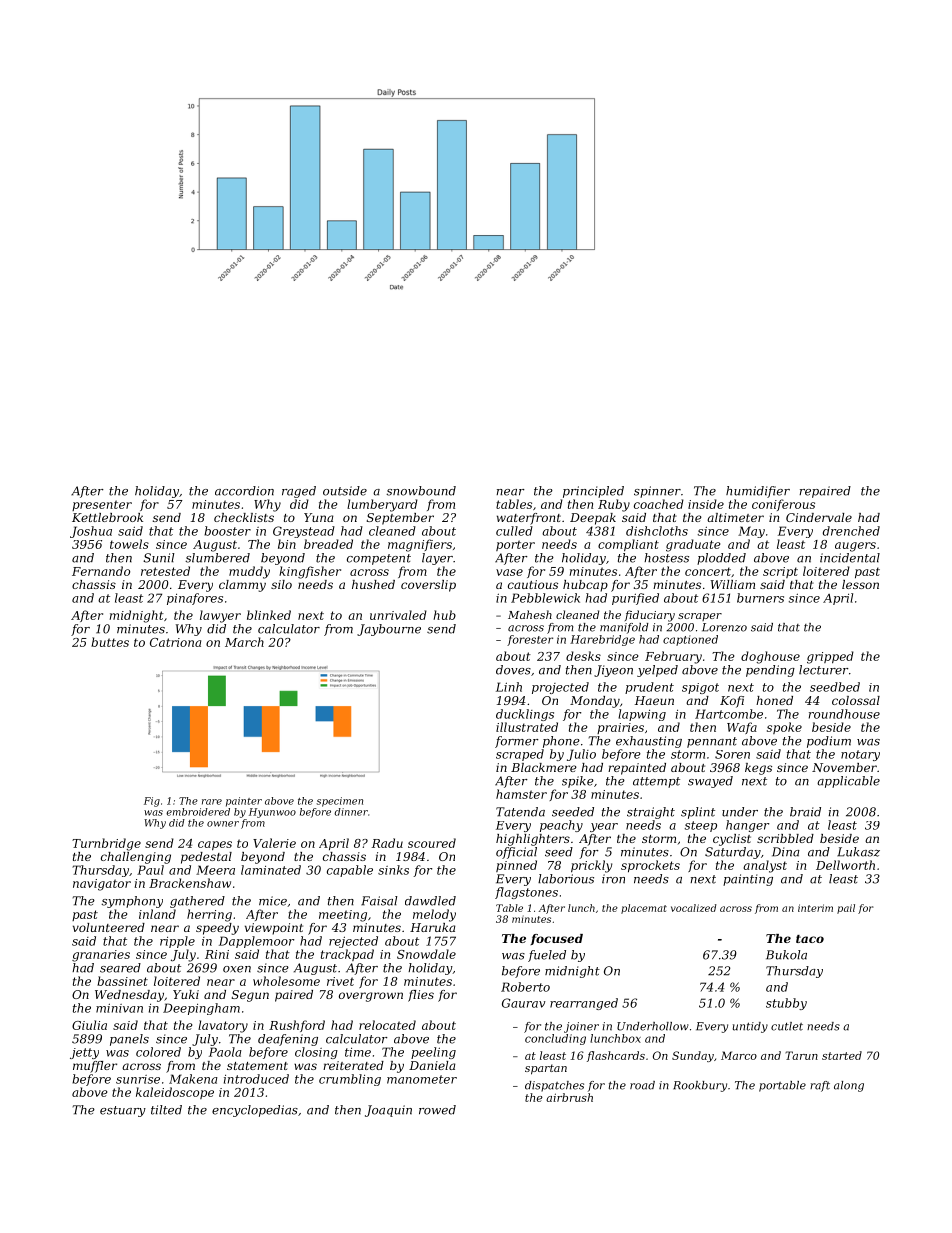  I want to click on deafening, so click(288, 1040).
